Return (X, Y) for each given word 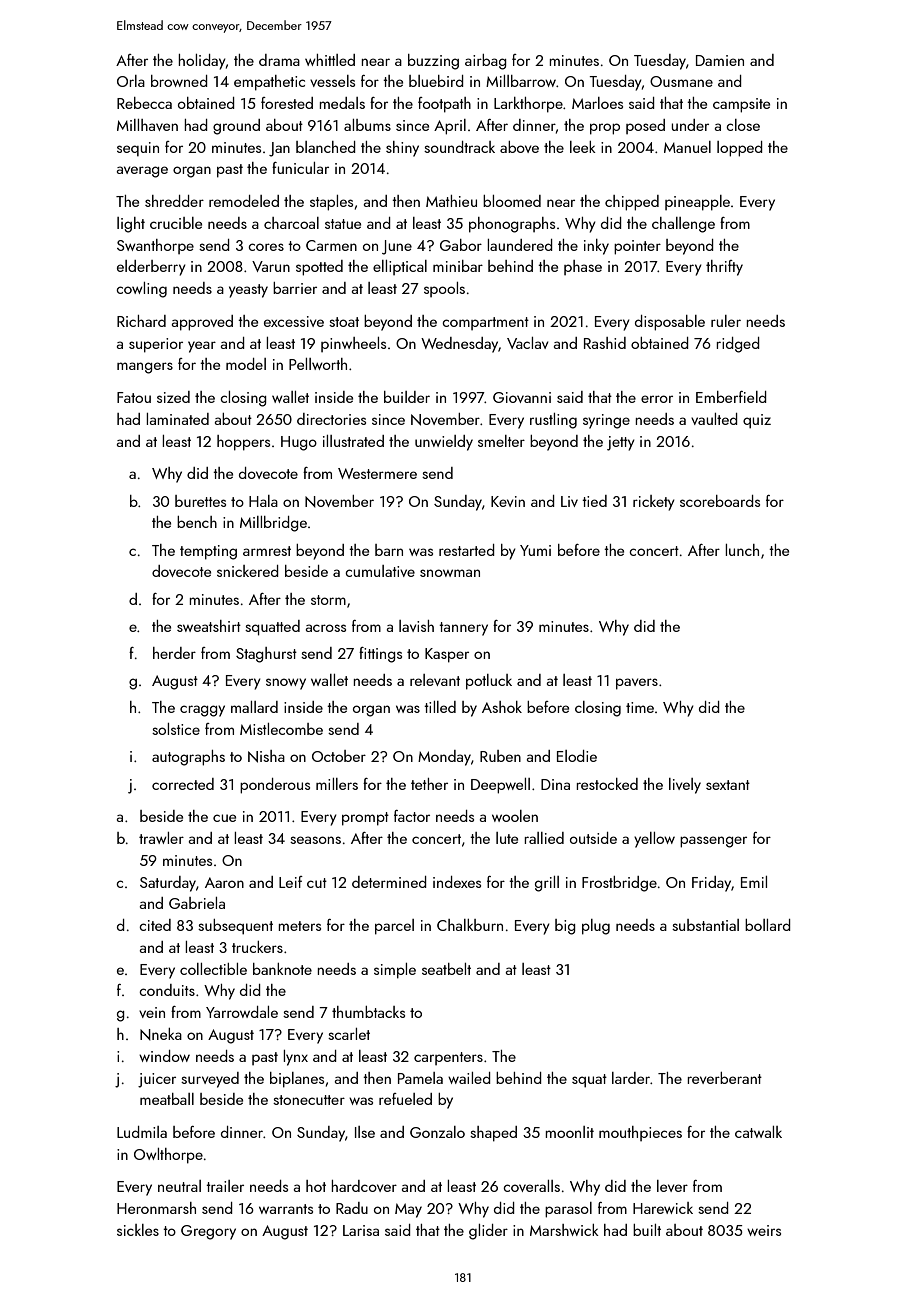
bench (197, 522)
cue (224, 818)
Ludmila (142, 1132)
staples (331, 203)
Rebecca (144, 103)
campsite (741, 105)
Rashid (605, 343)
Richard (141, 321)
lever (672, 1186)
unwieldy (444, 443)
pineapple (697, 203)
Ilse (365, 1132)
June (397, 247)
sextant (728, 785)
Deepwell (500, 786)
